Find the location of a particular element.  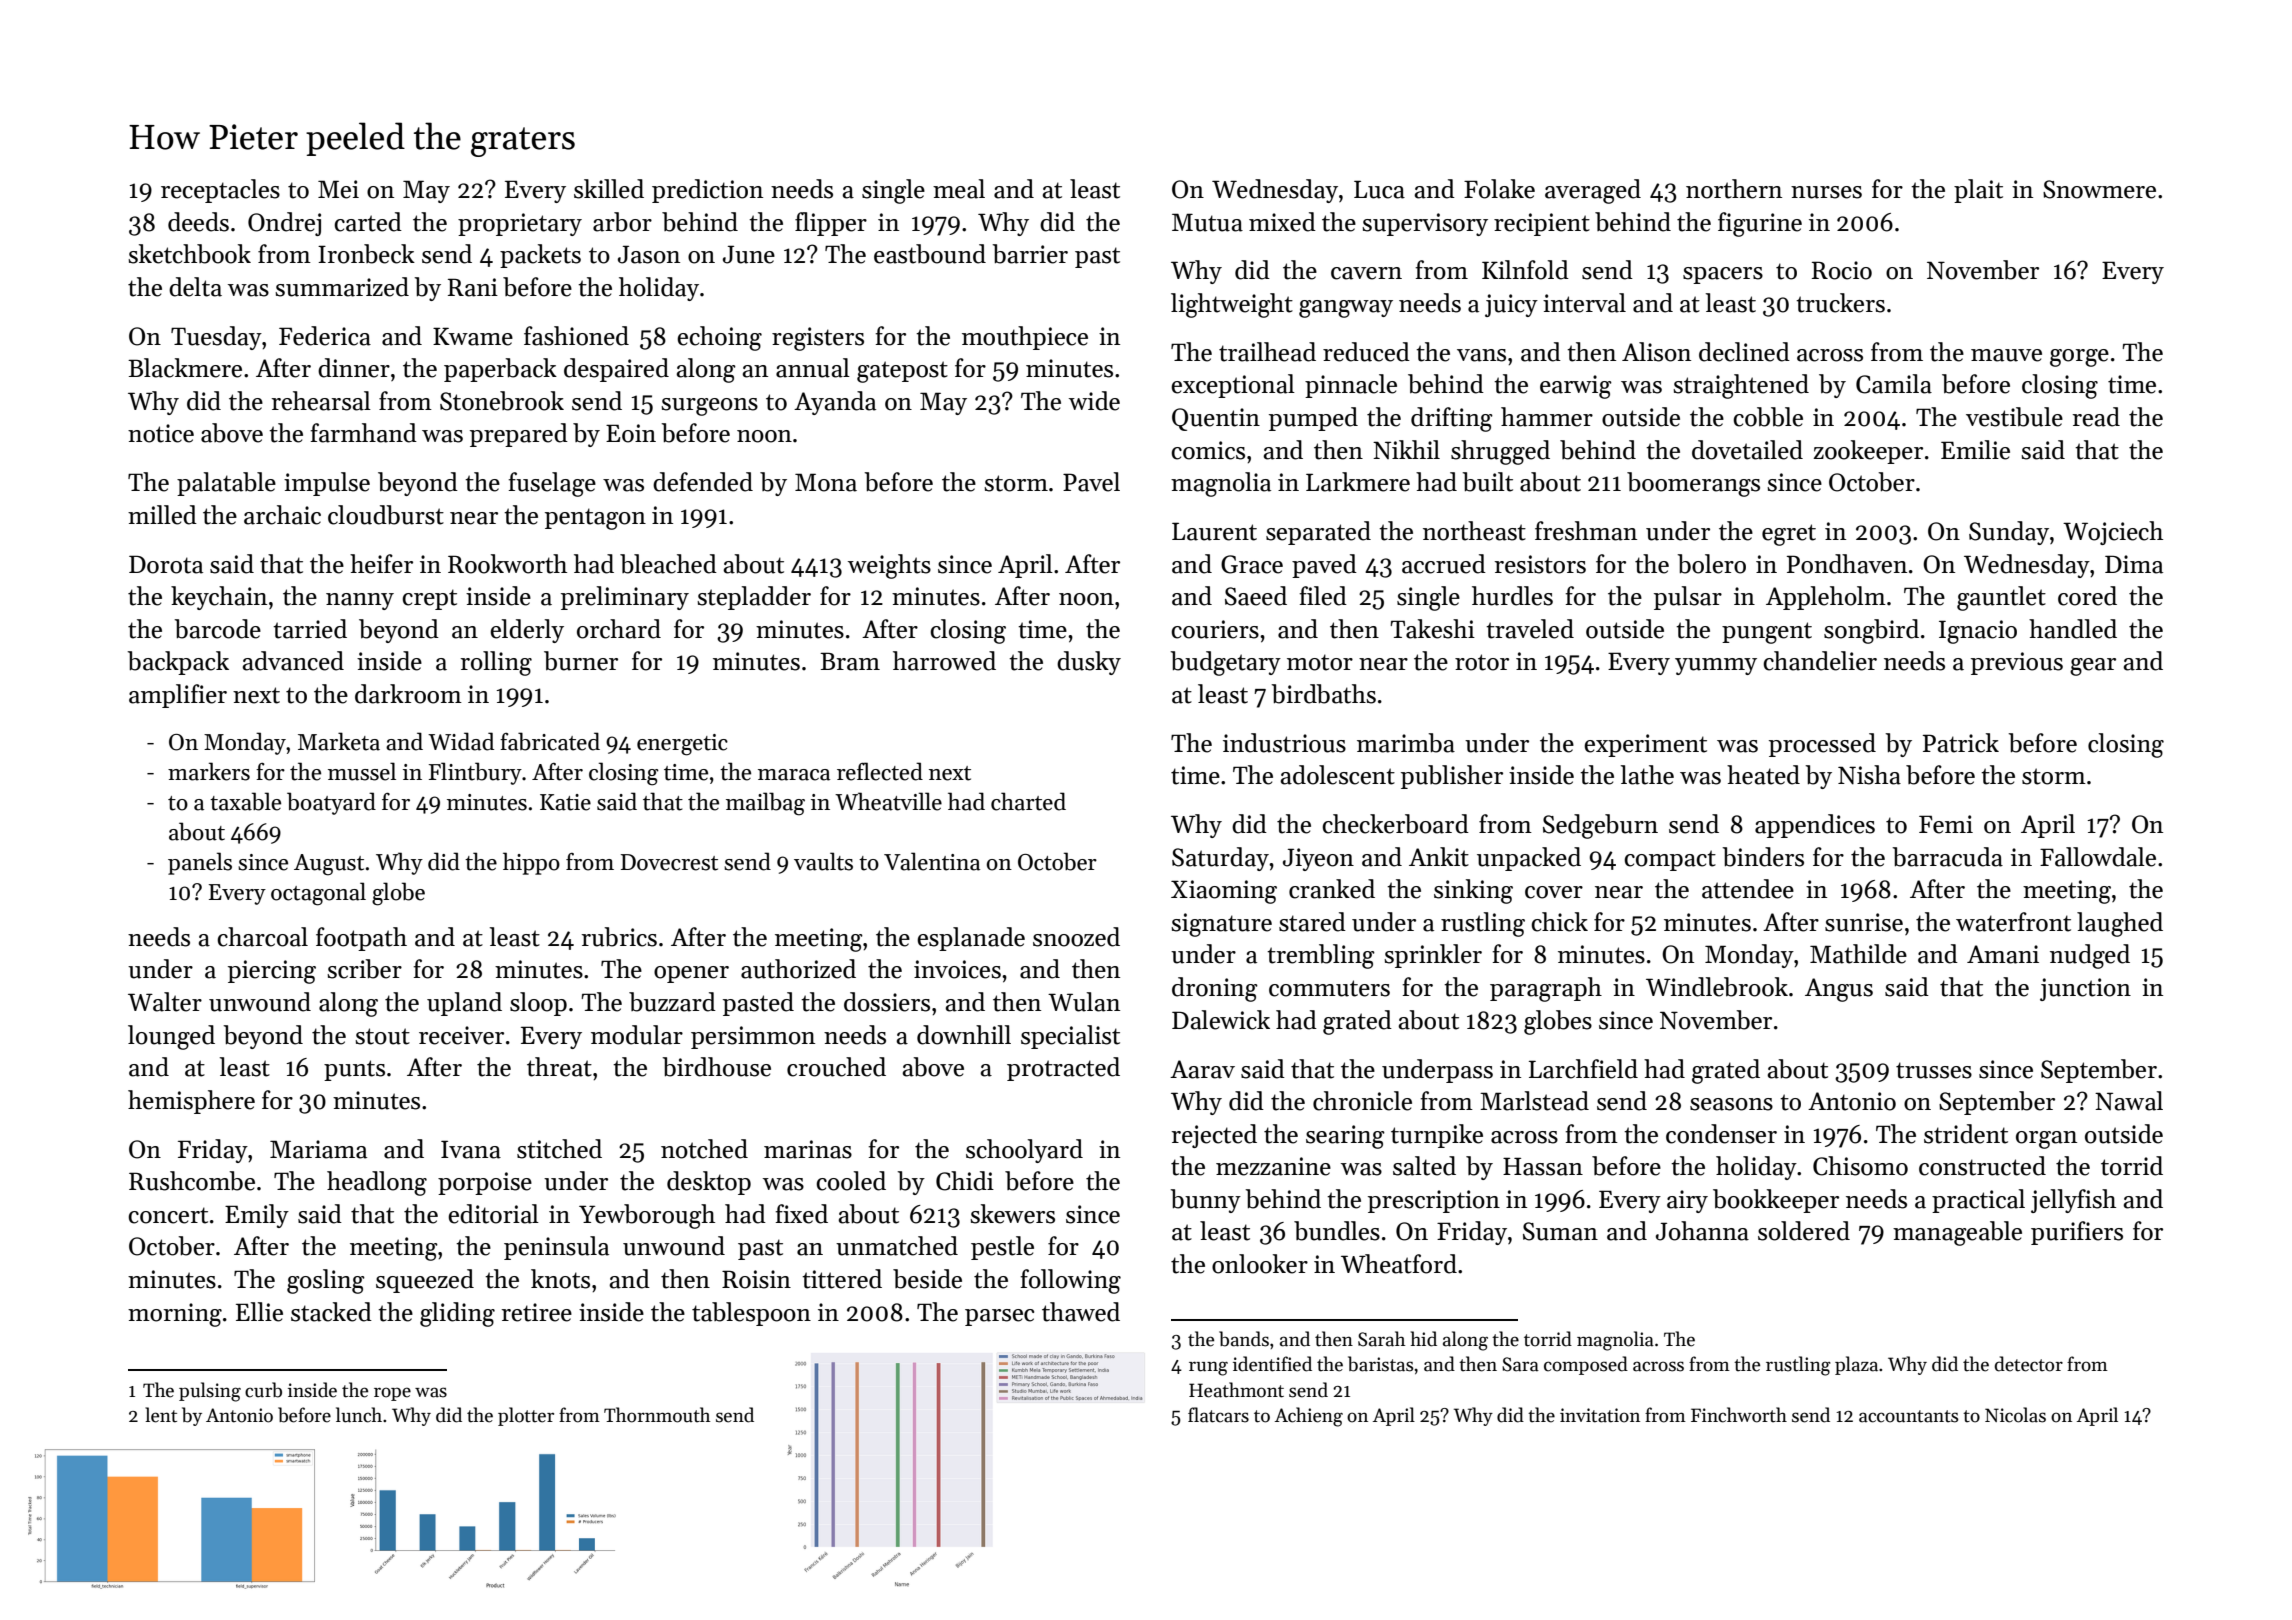

bolero is located at coordinates (1711, 564).
